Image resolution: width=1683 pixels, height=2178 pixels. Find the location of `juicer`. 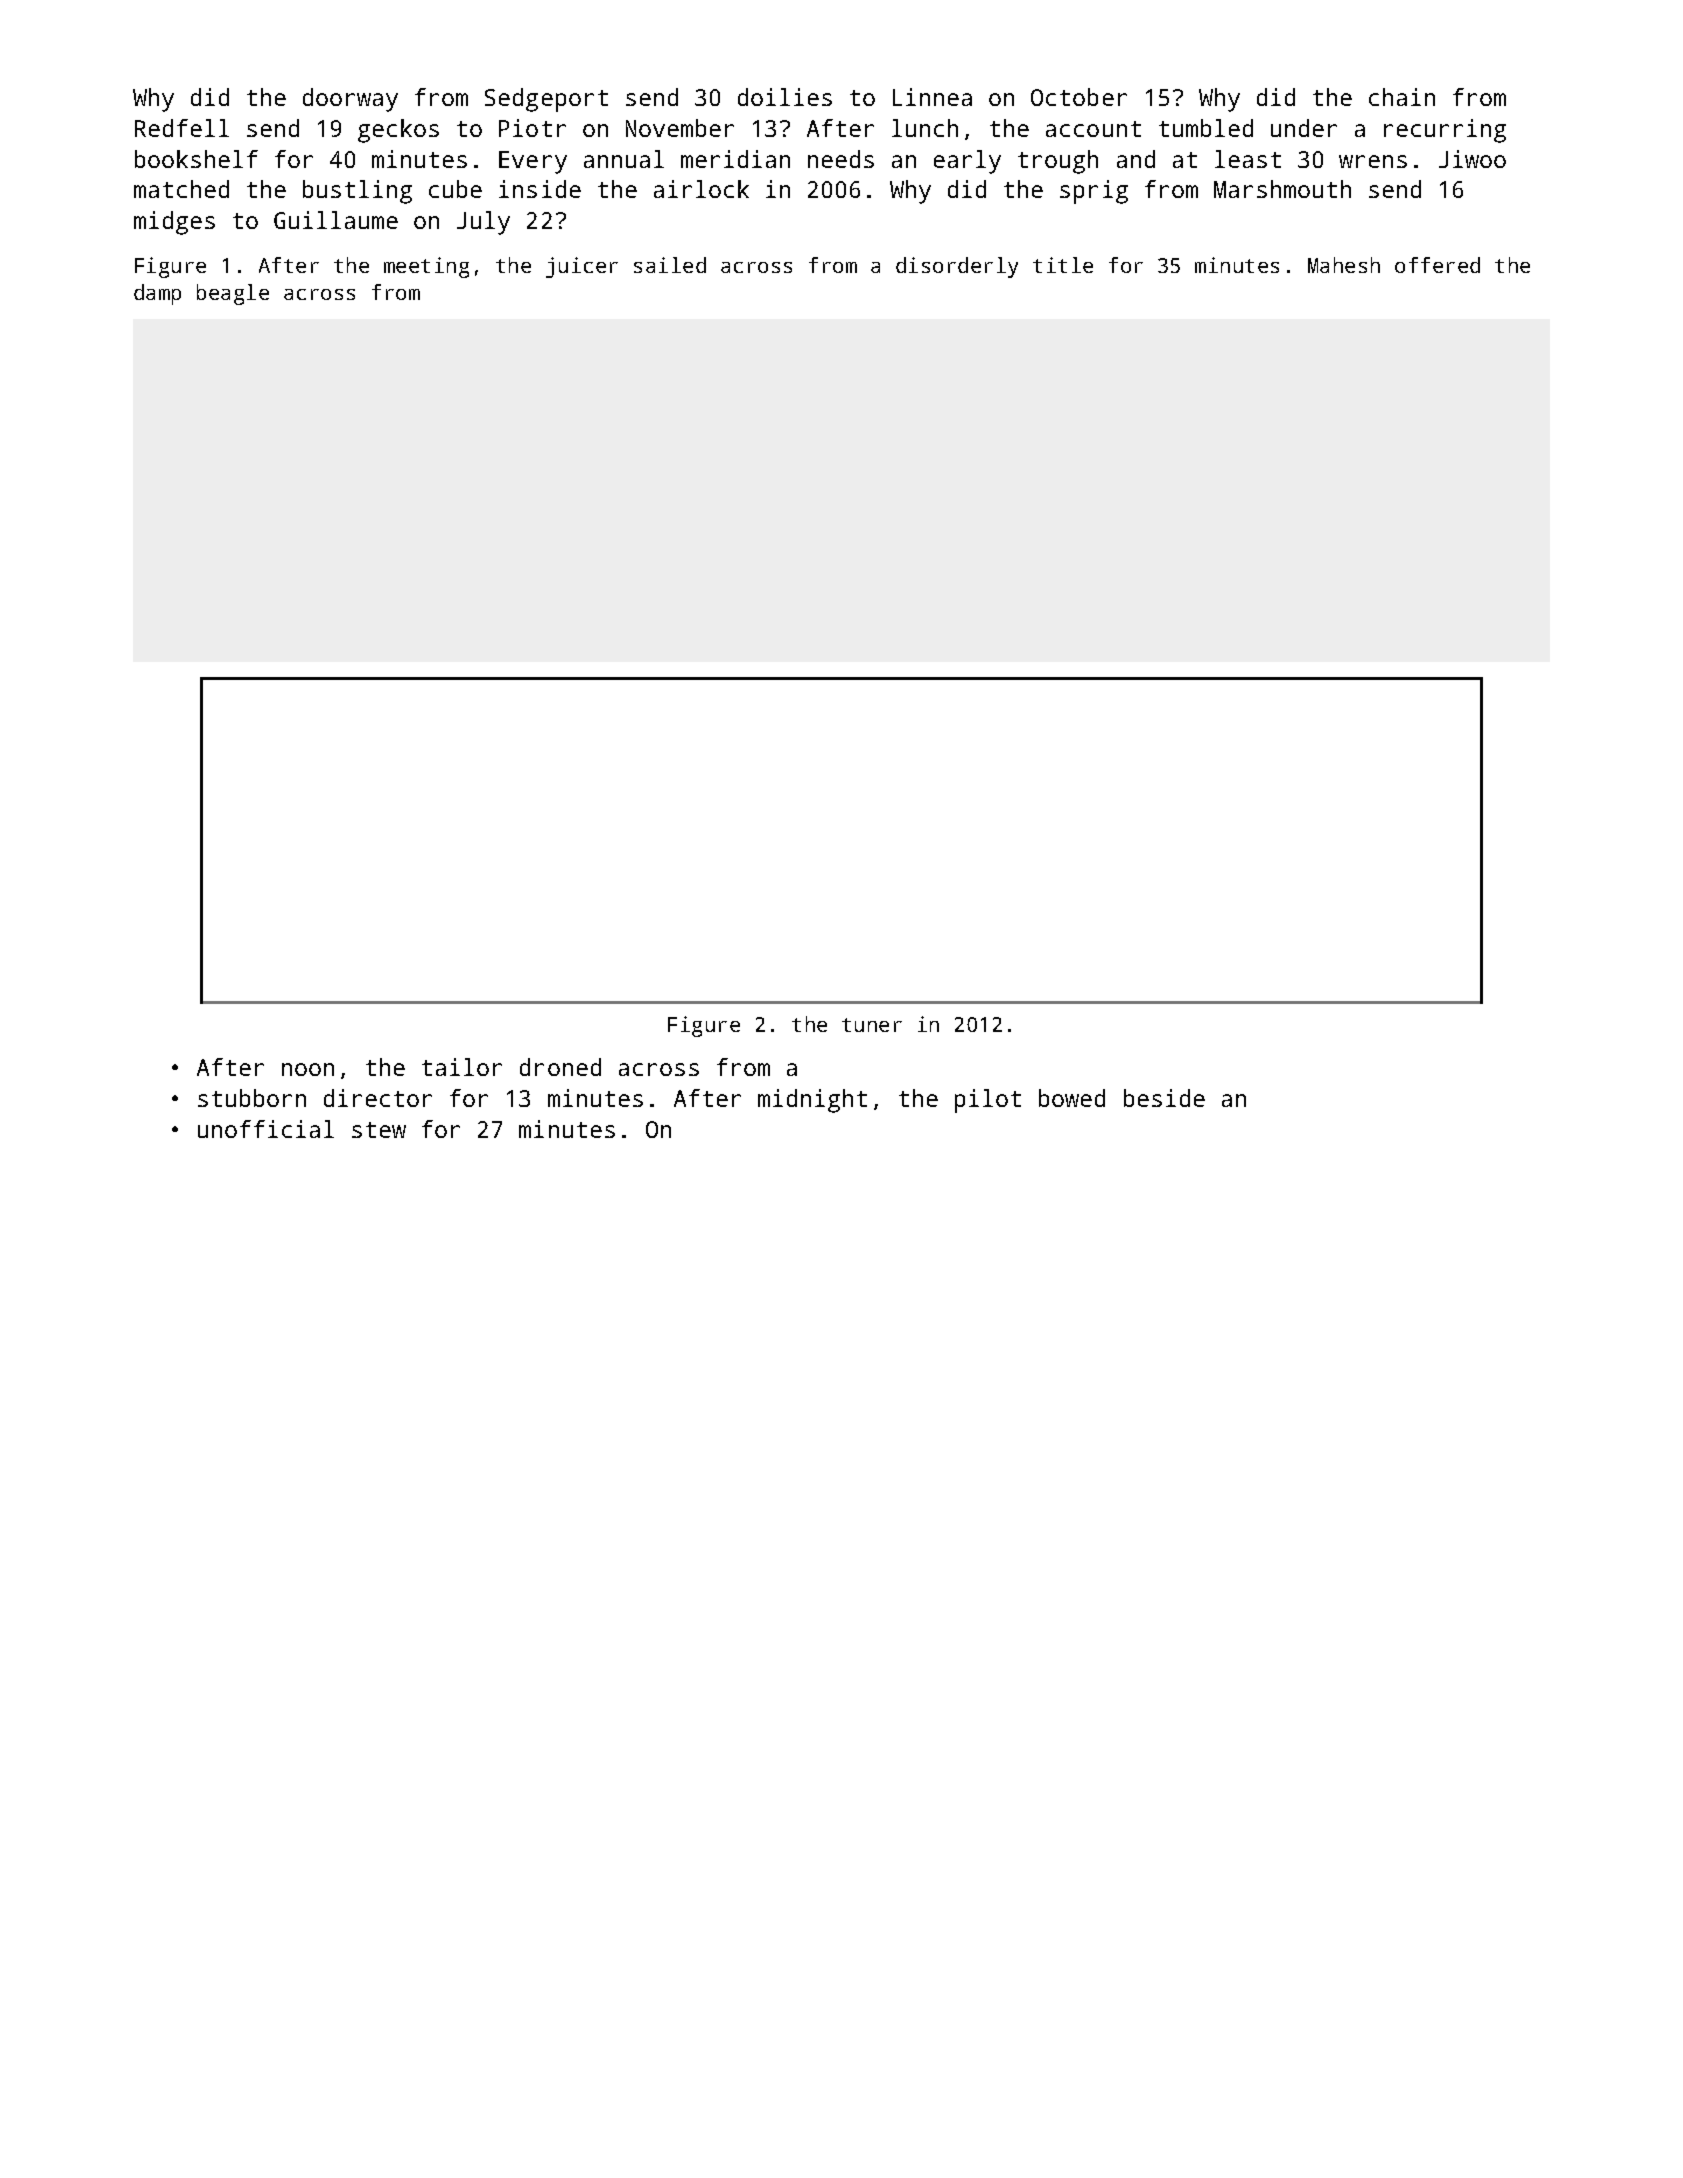

juicer is located at coordinates (582, 267).
